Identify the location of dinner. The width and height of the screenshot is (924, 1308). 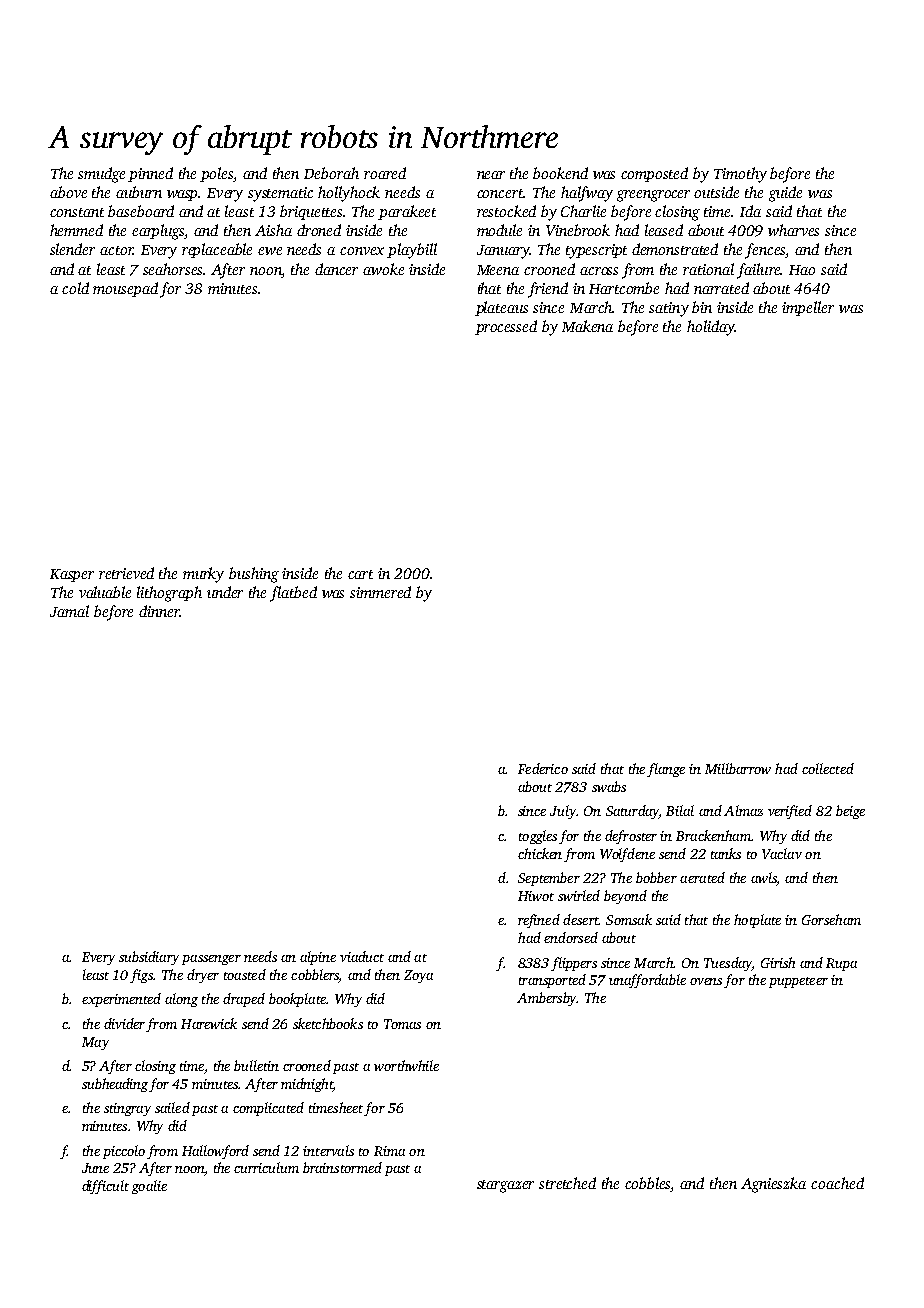
(159, 611).
